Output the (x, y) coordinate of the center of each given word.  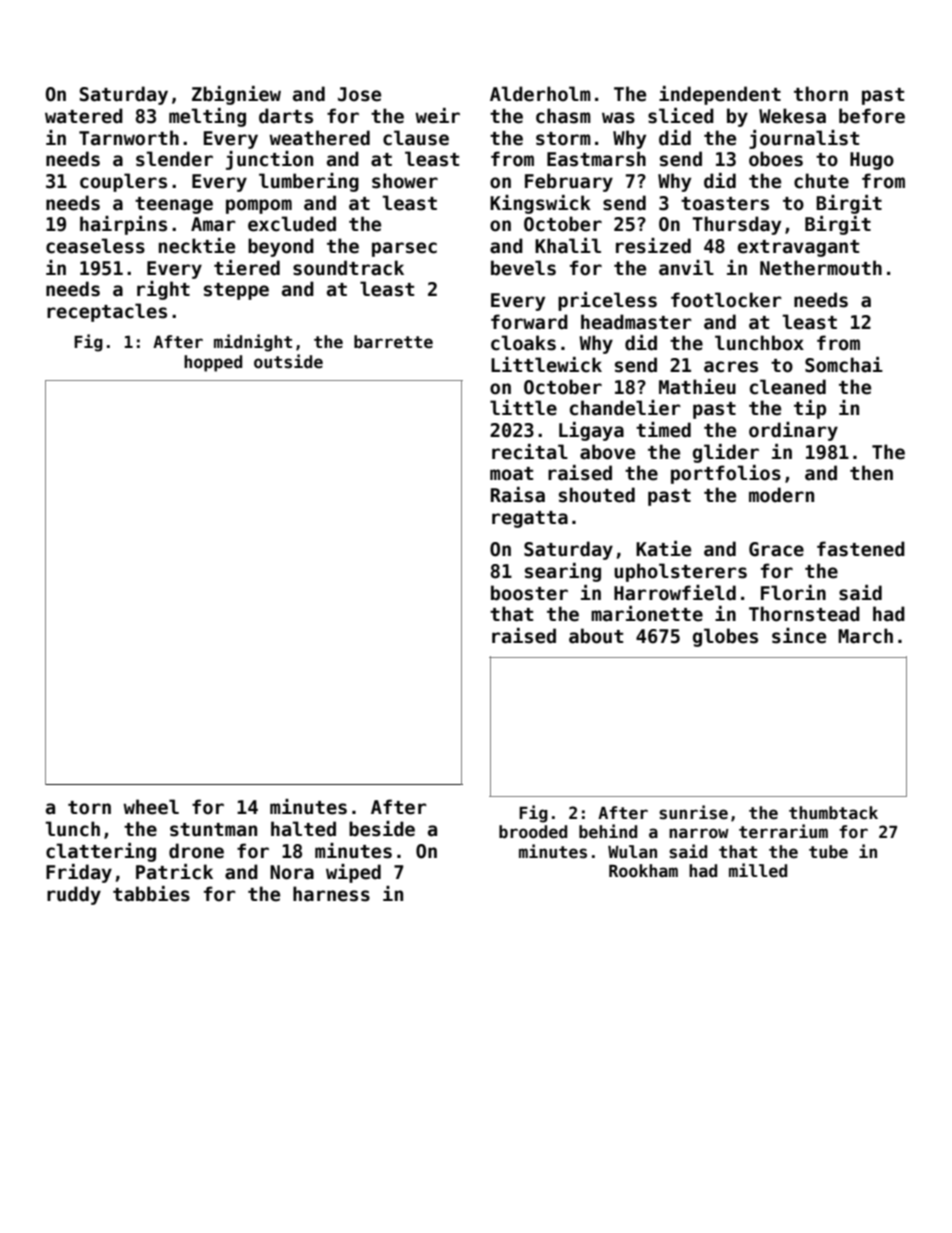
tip (810, 409)
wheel (151, 807)
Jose (359, 94)
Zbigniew (236, 95)
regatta (530, 519)
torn (89, 808)
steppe (236, 291)
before (872, 116)
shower (405, 181)
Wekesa (792, 116)
